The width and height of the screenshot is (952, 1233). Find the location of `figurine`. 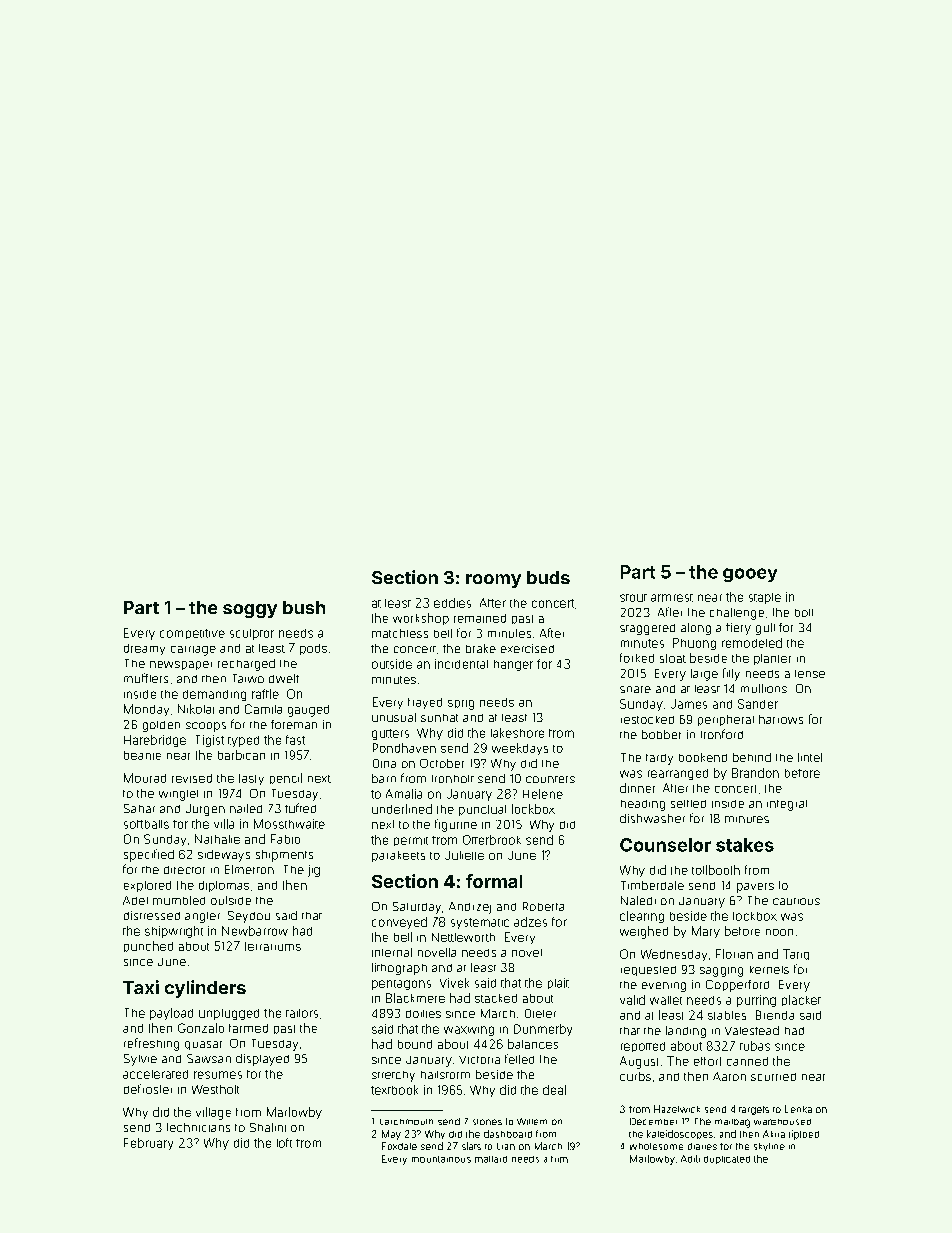

figurine is located at coordinates (456, 825).
